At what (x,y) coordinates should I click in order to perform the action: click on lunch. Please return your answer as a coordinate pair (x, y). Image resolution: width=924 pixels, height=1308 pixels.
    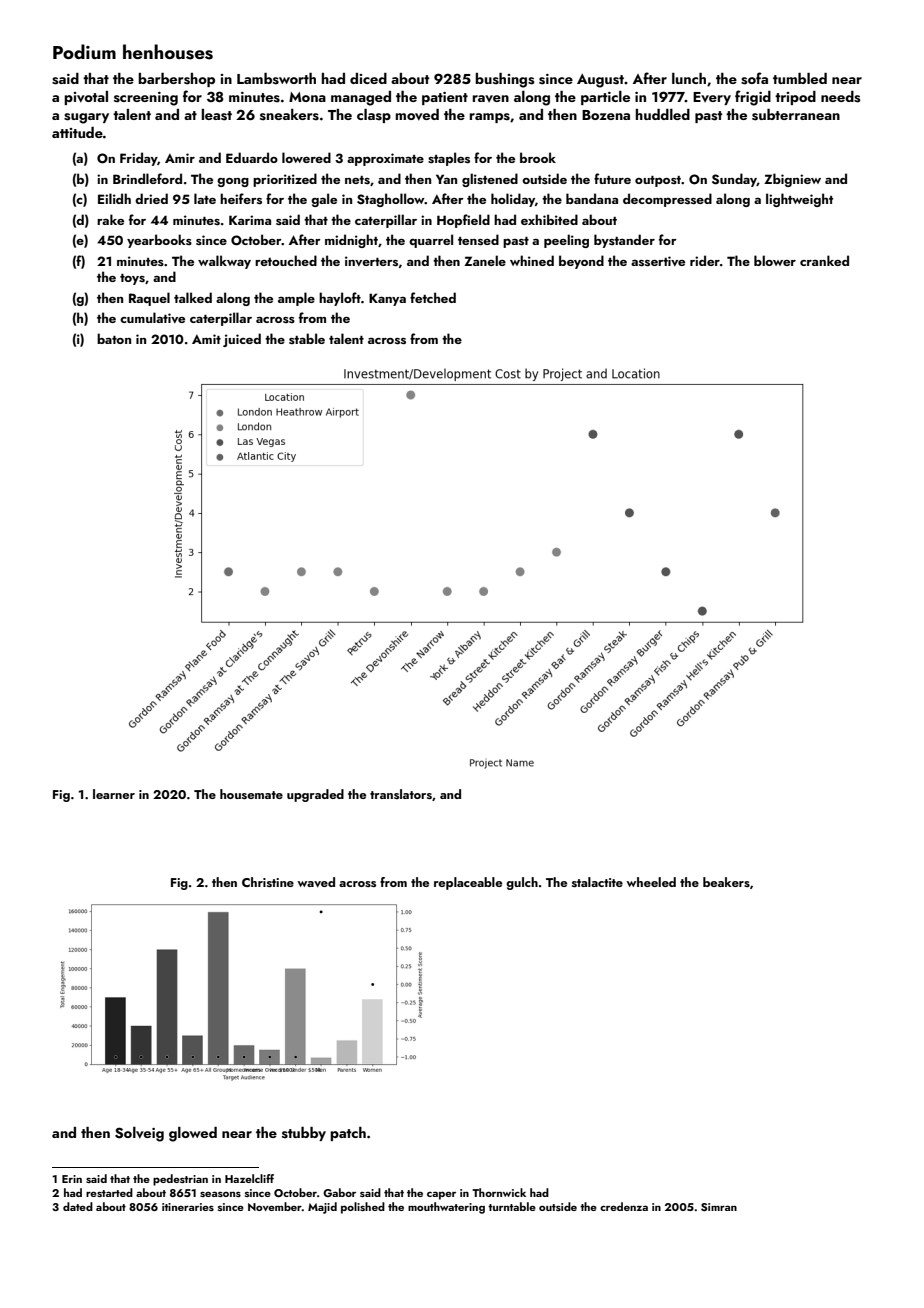
    Looking at the image, I should click on (689, 78).
